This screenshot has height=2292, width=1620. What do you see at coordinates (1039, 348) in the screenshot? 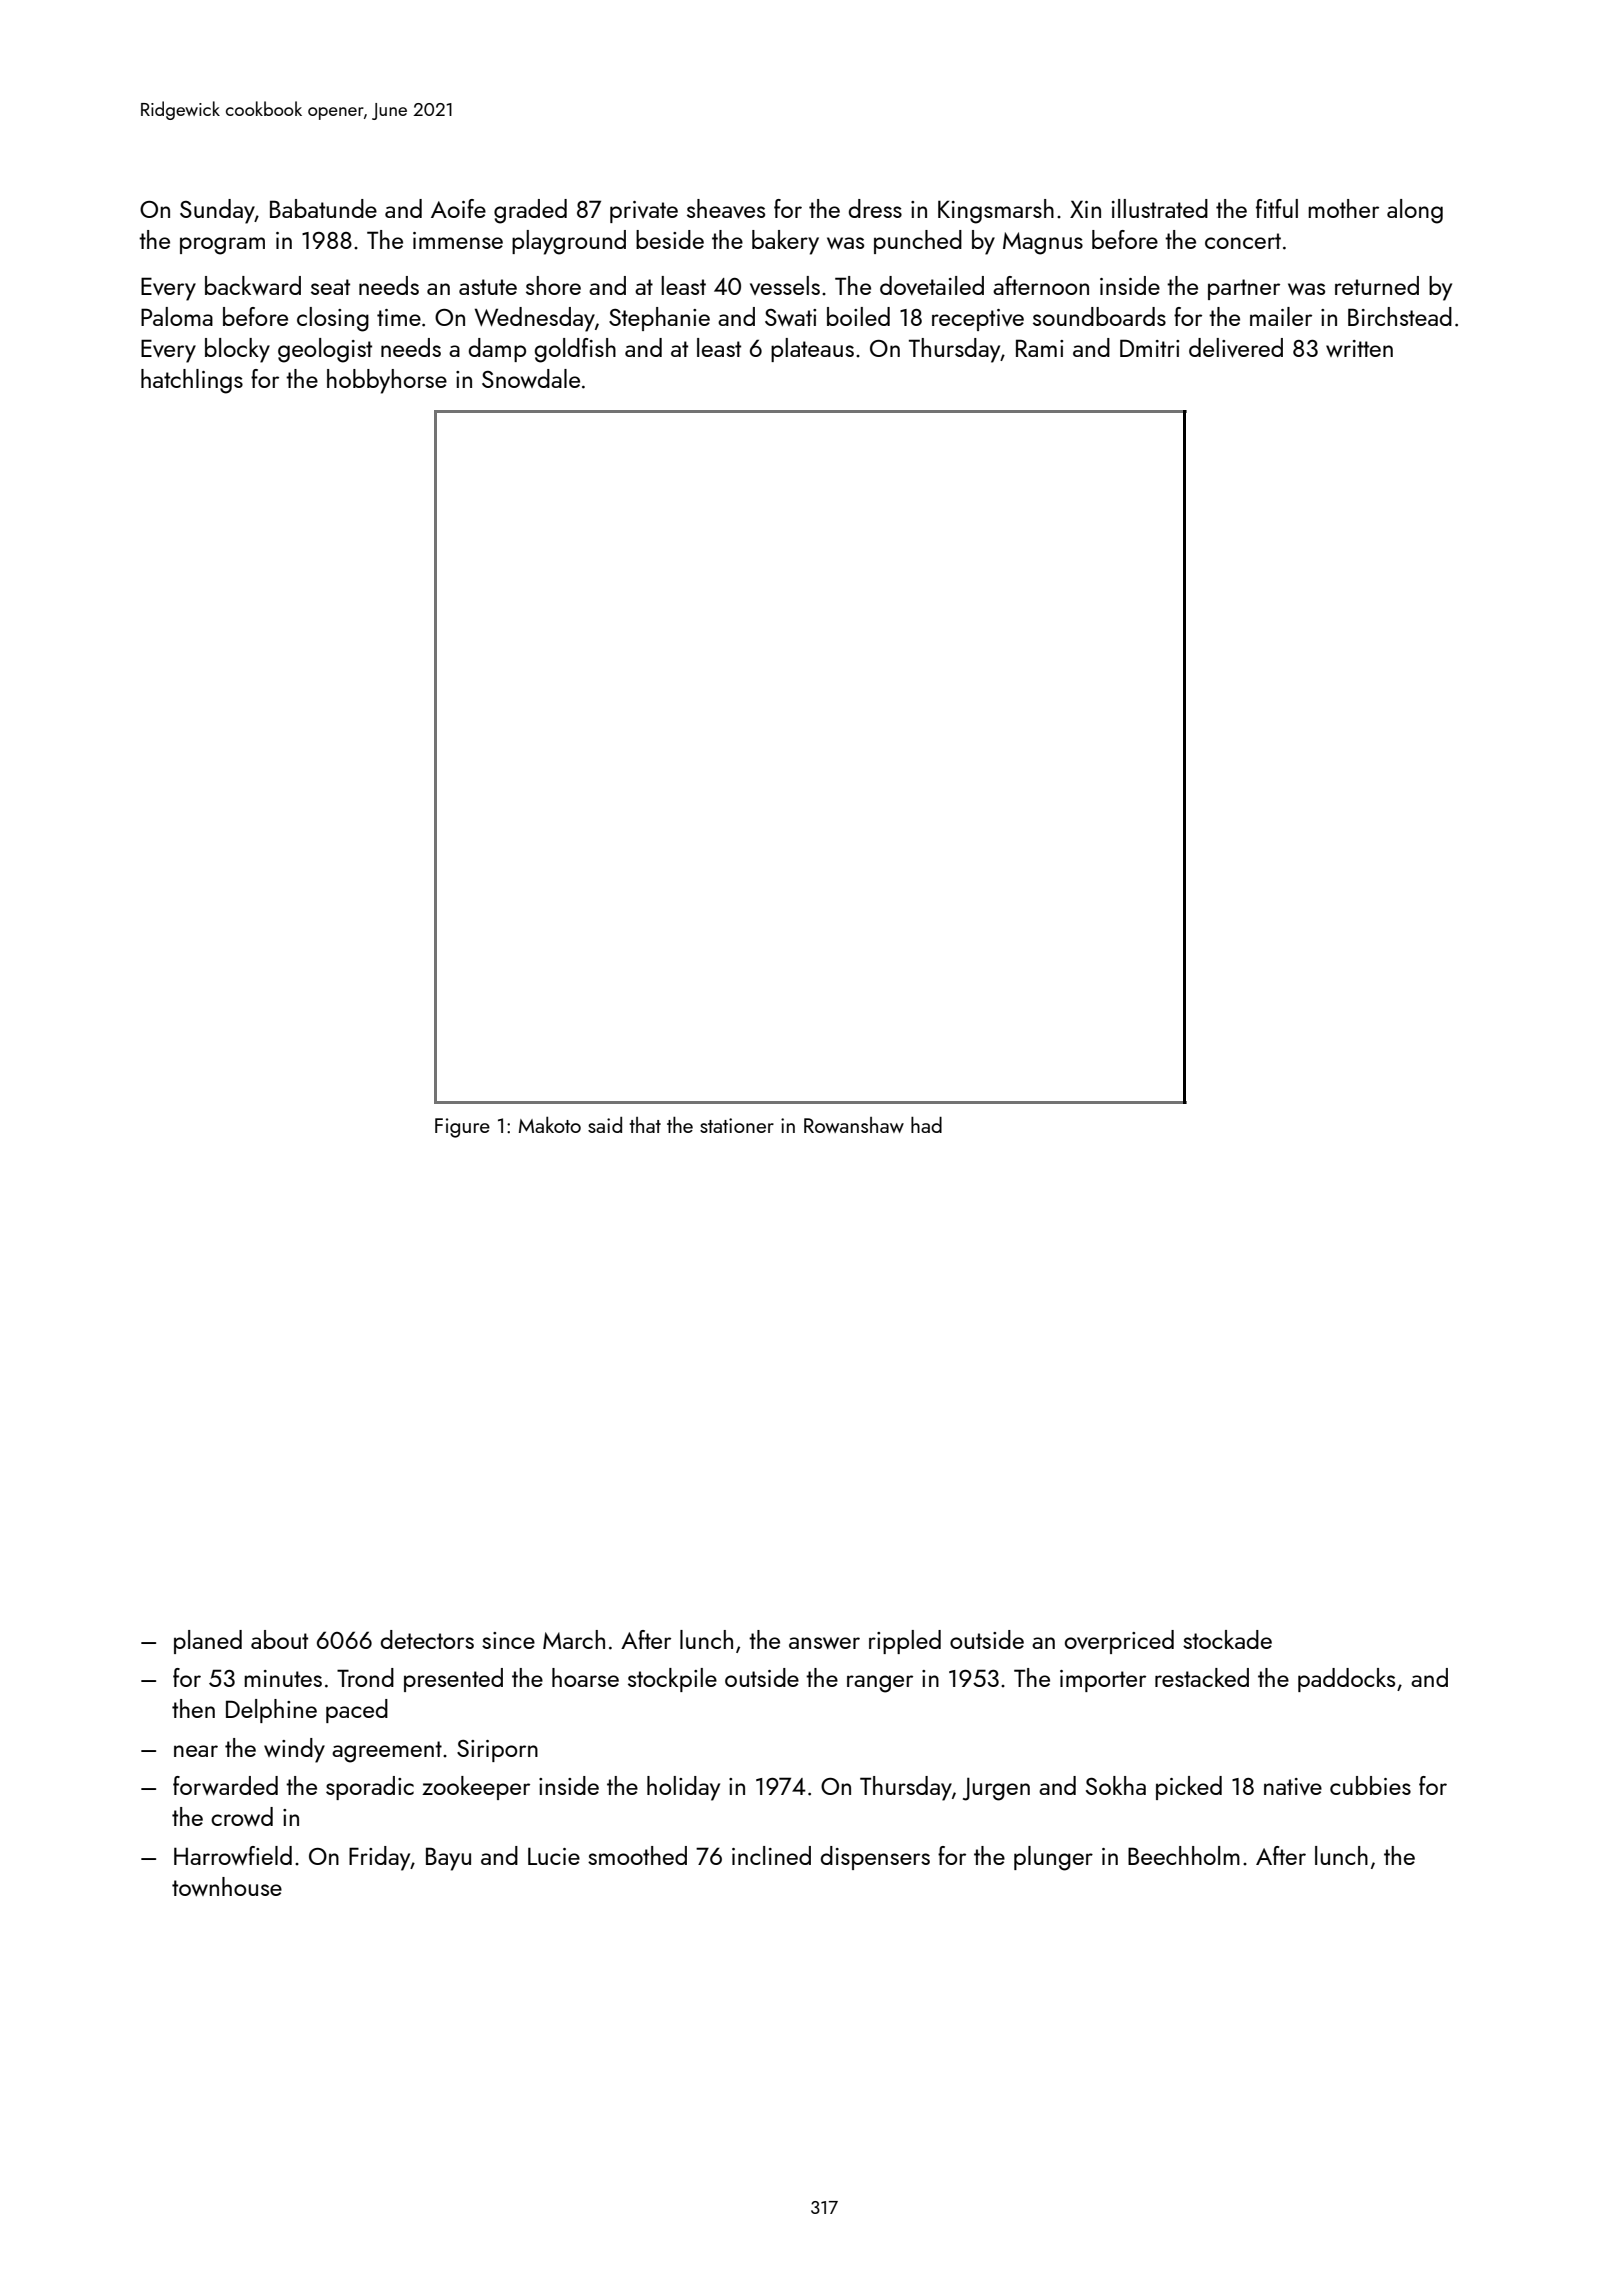
I see `Rami` at bounding box center [1039, 348].
